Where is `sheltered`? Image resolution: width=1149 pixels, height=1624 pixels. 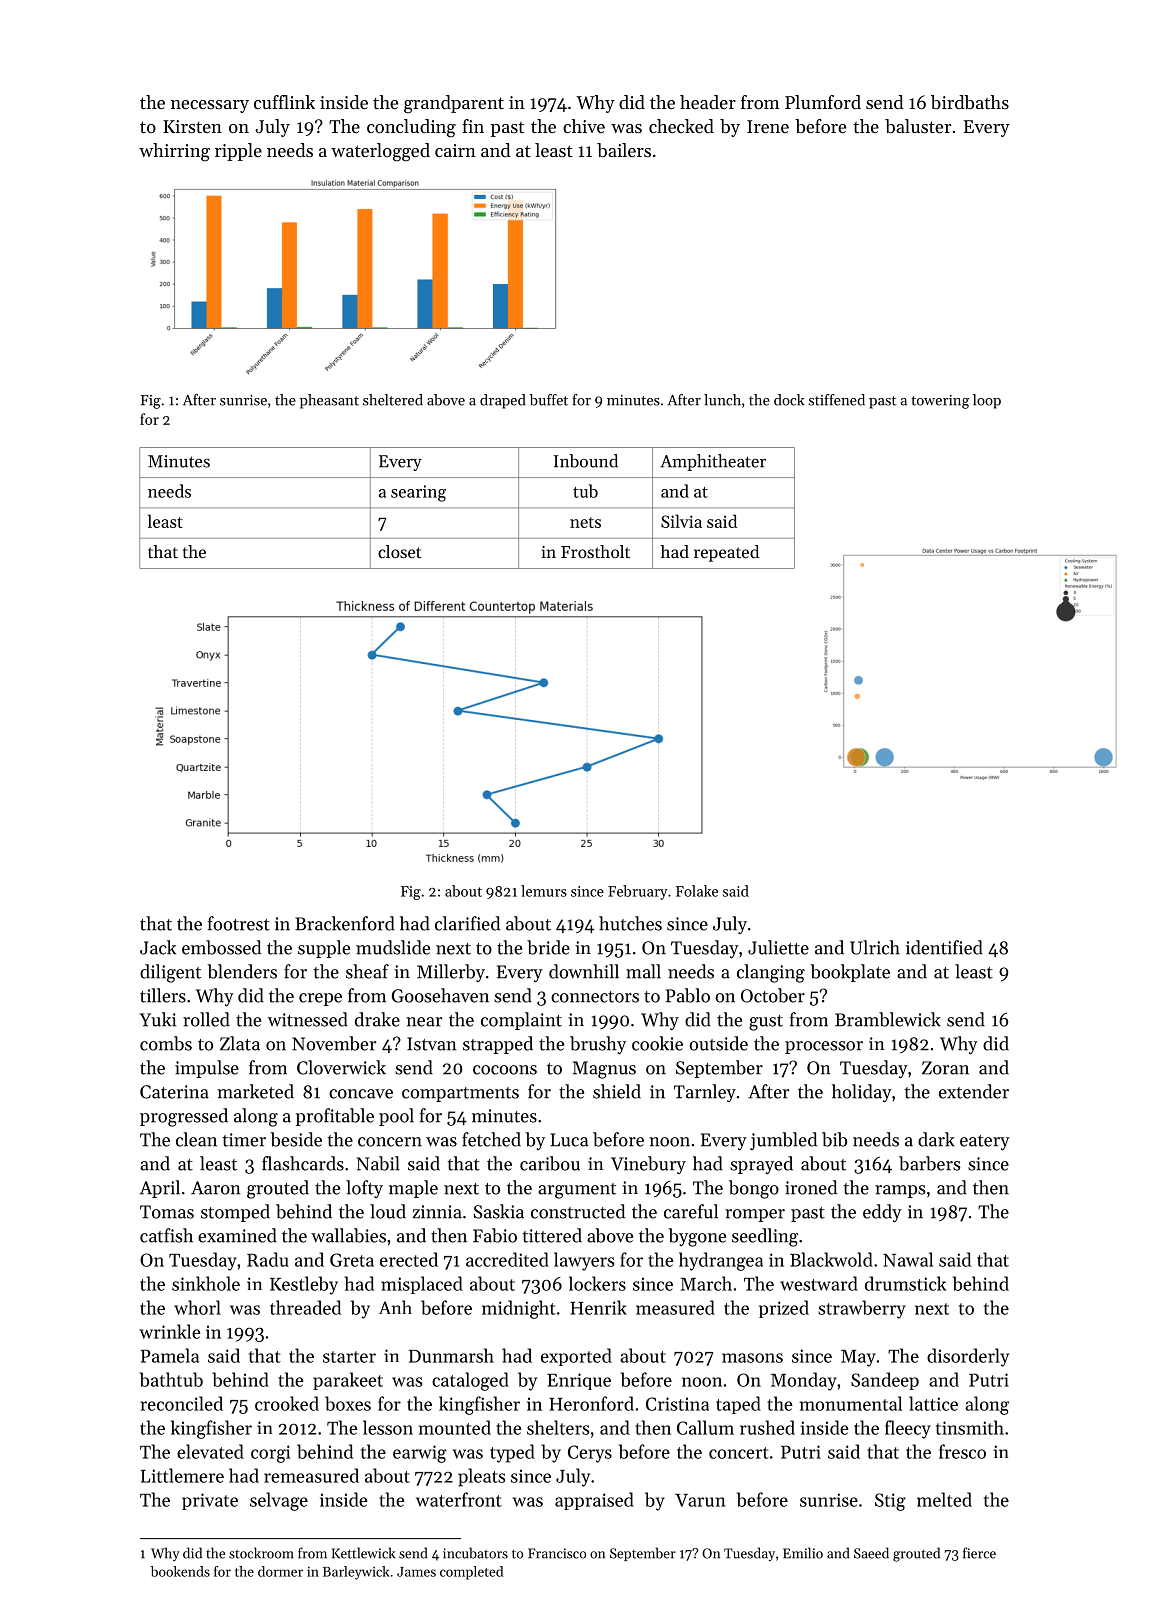 sheltered is located at coordinates (393, 400).
